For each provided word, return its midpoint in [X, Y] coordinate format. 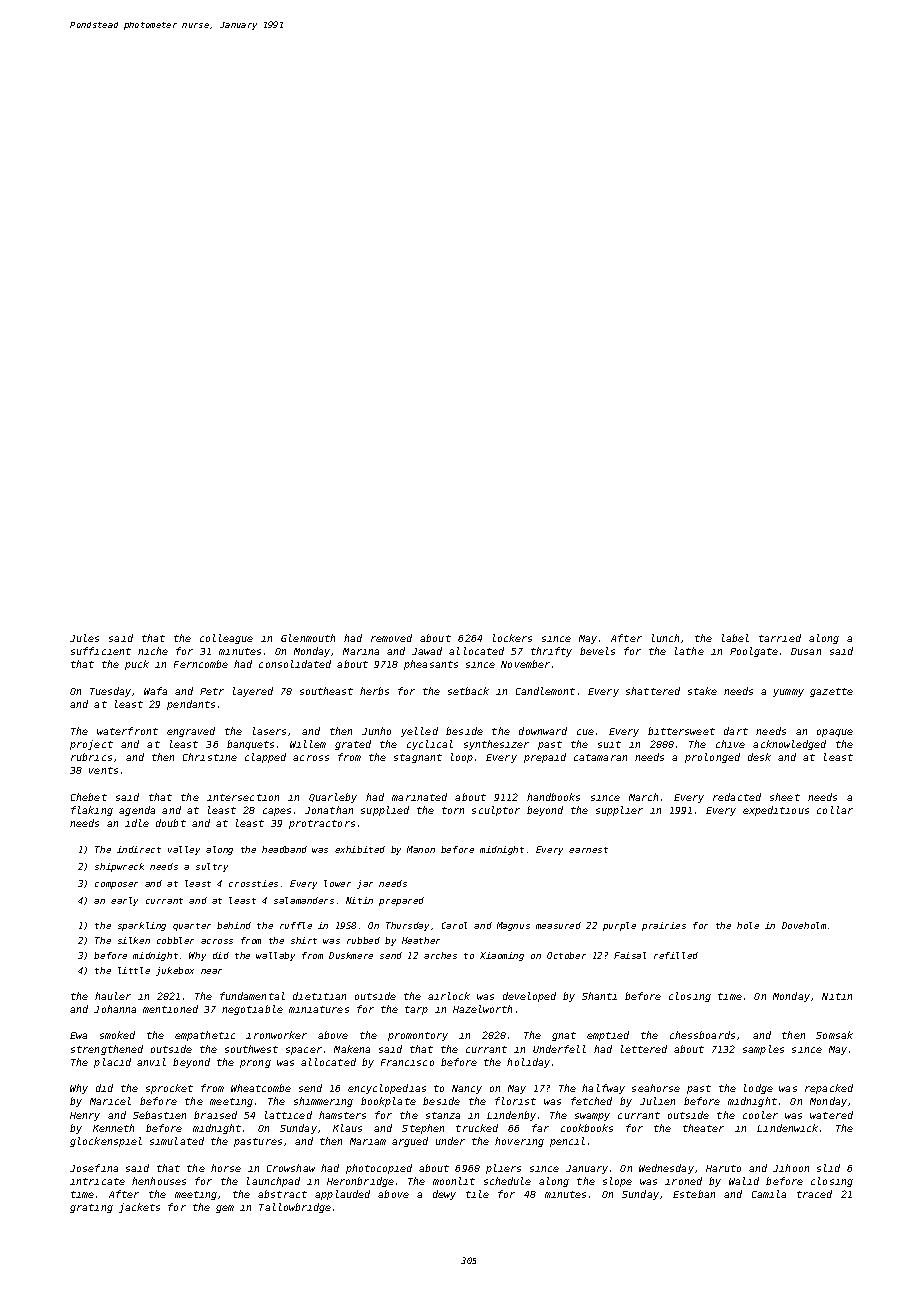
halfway [603, 1089]
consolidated [295, 664]
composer [116, 885]
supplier [619, 811]
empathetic [205, 1036]
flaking [92, 811]
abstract [282, 1194]
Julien [657, 1101]
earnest [588, 850]
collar [835, 810]
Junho [376, 731]
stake [702, 691]
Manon [421, 849]
